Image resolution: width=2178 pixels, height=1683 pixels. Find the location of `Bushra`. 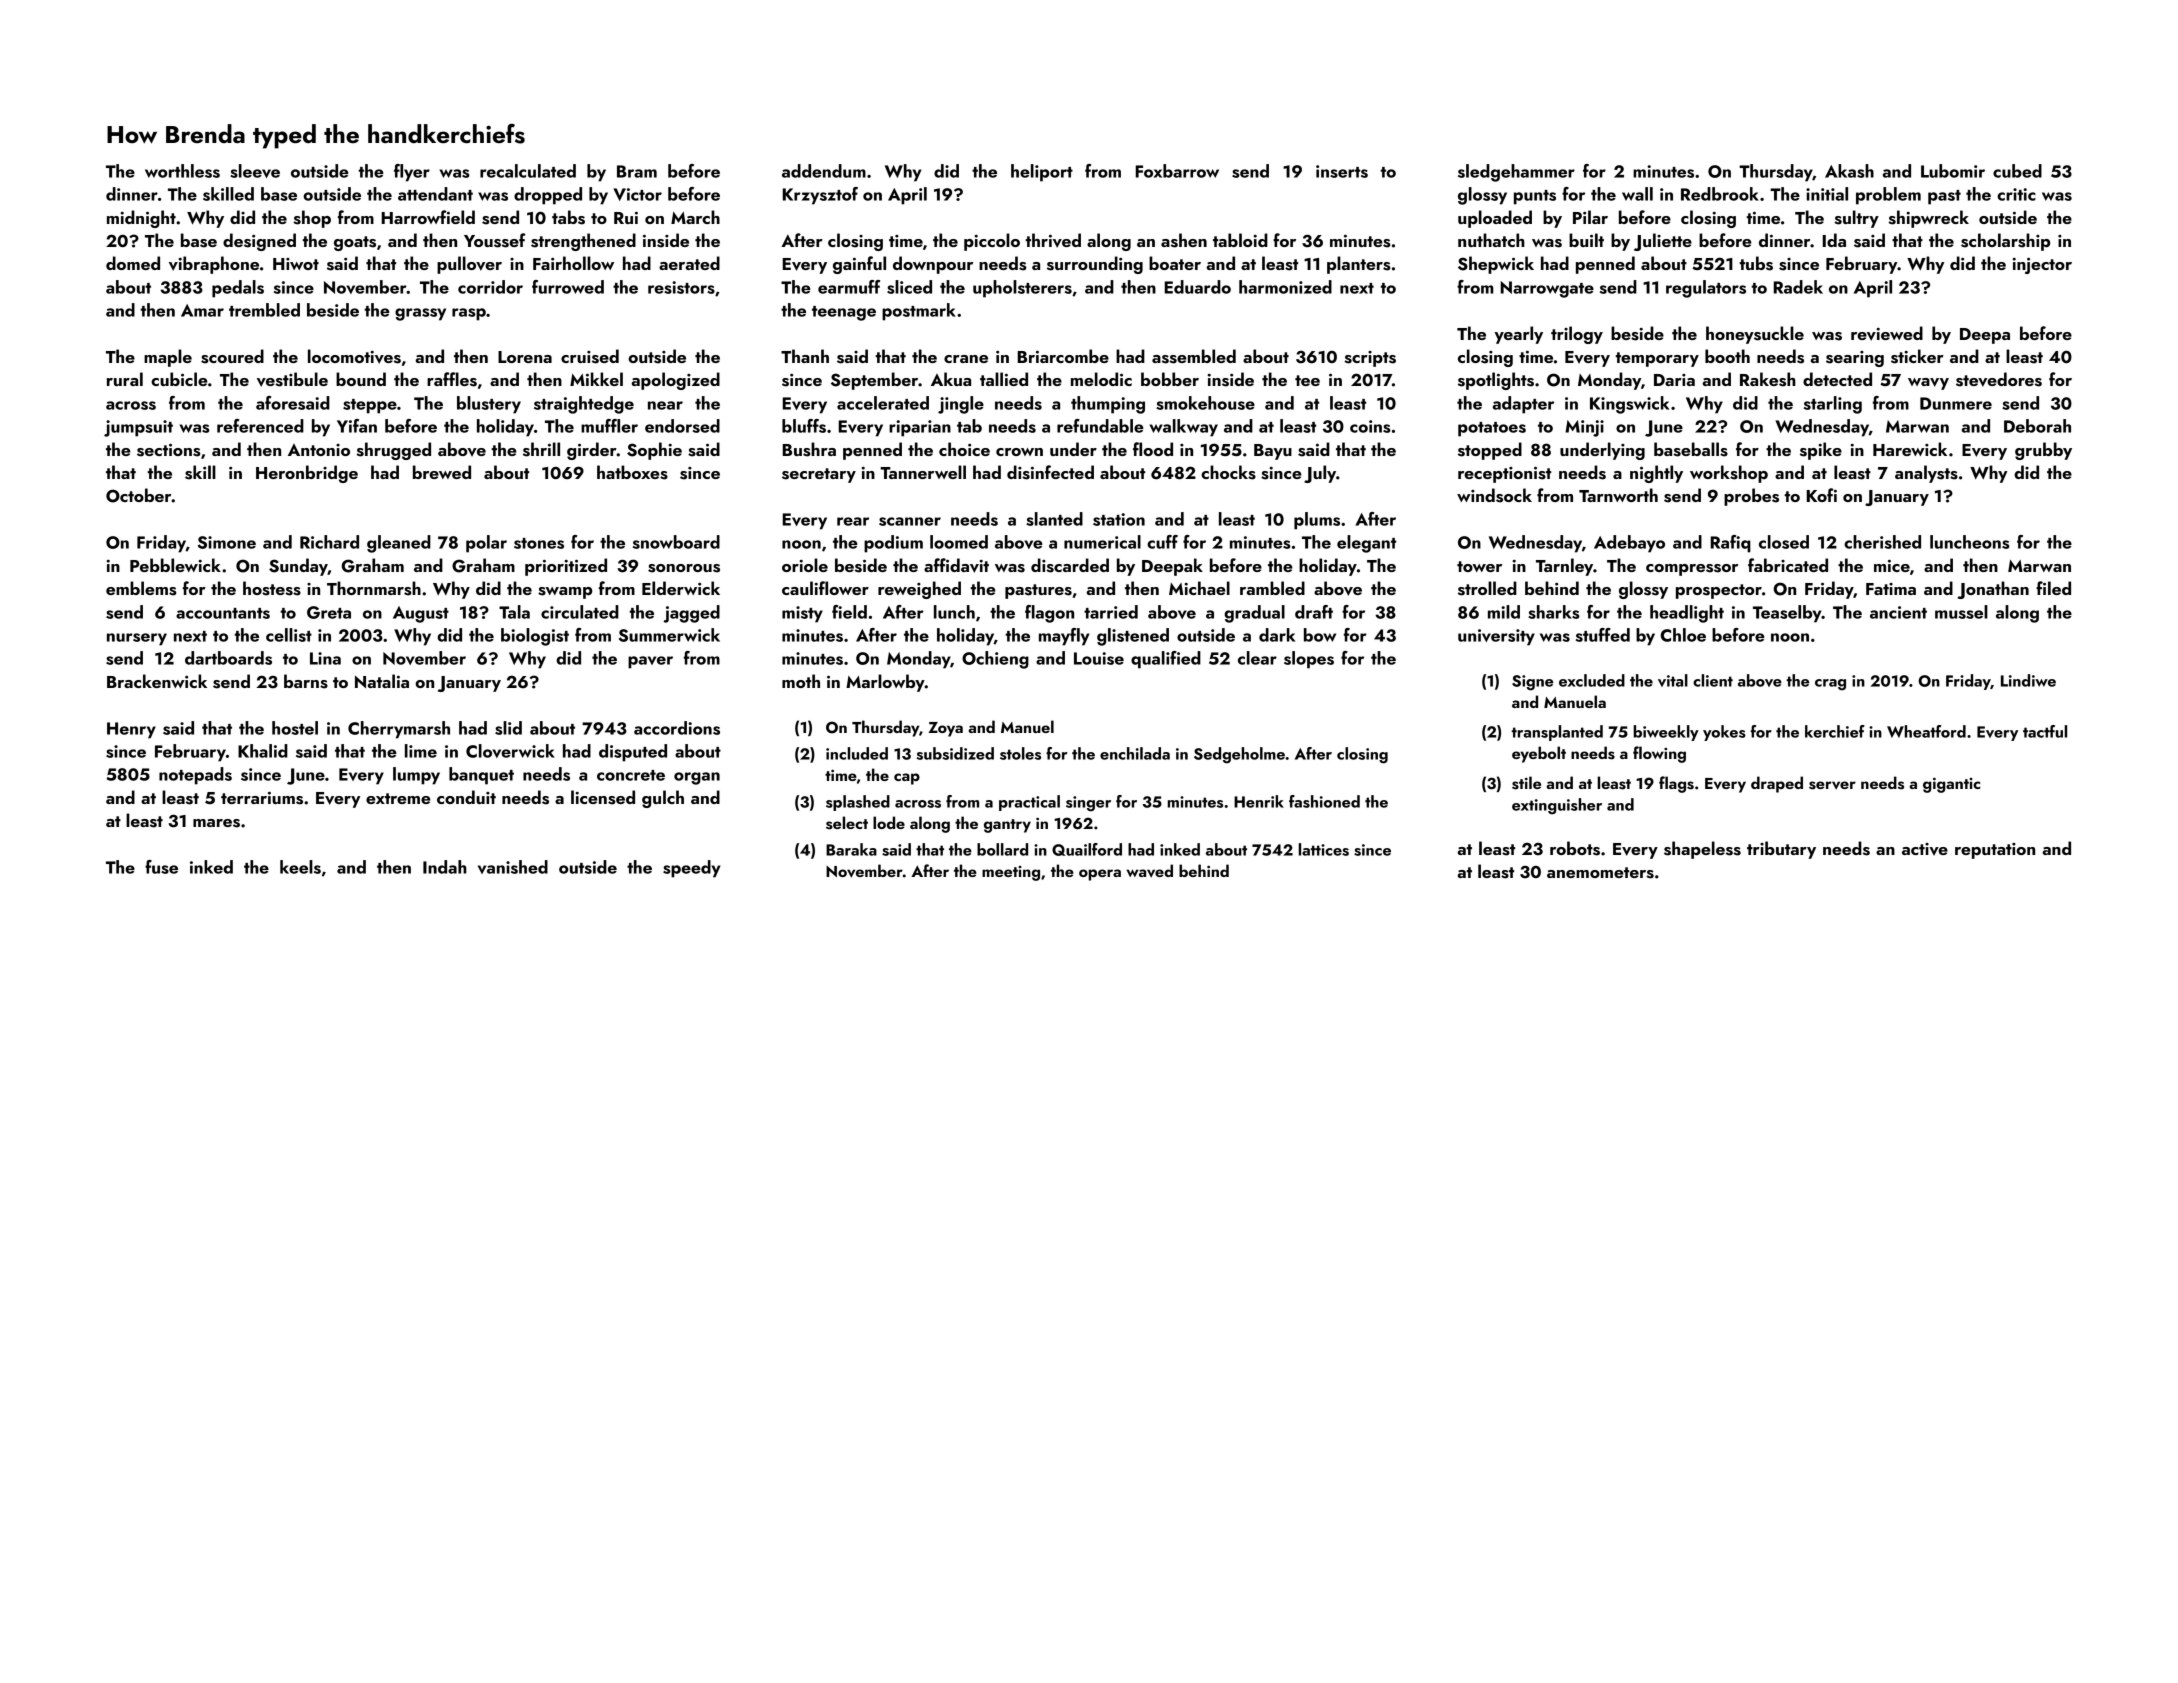

Bushra is located at coordinates (809, 449).
